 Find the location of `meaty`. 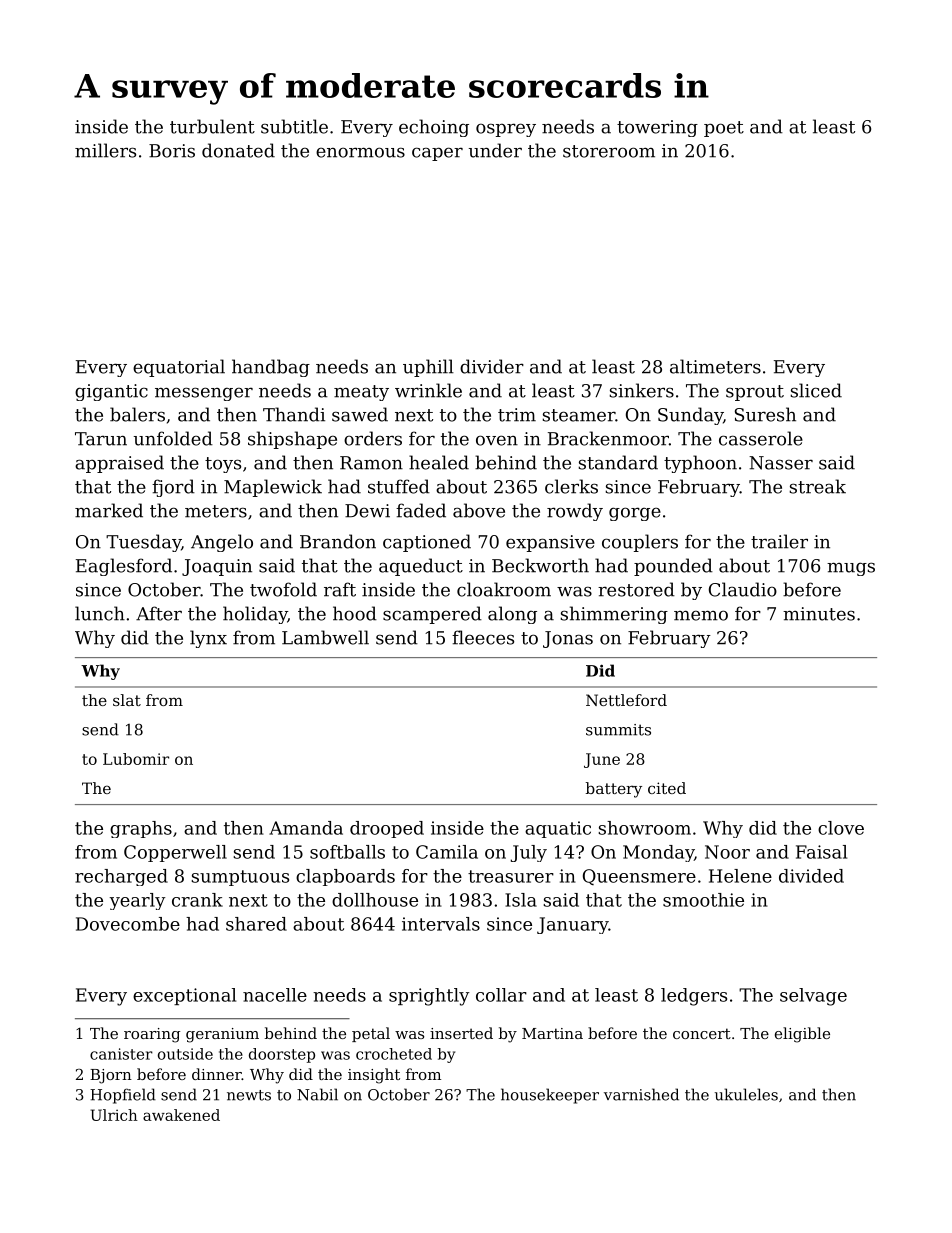

meaty is located at coordinates (361, 393).
